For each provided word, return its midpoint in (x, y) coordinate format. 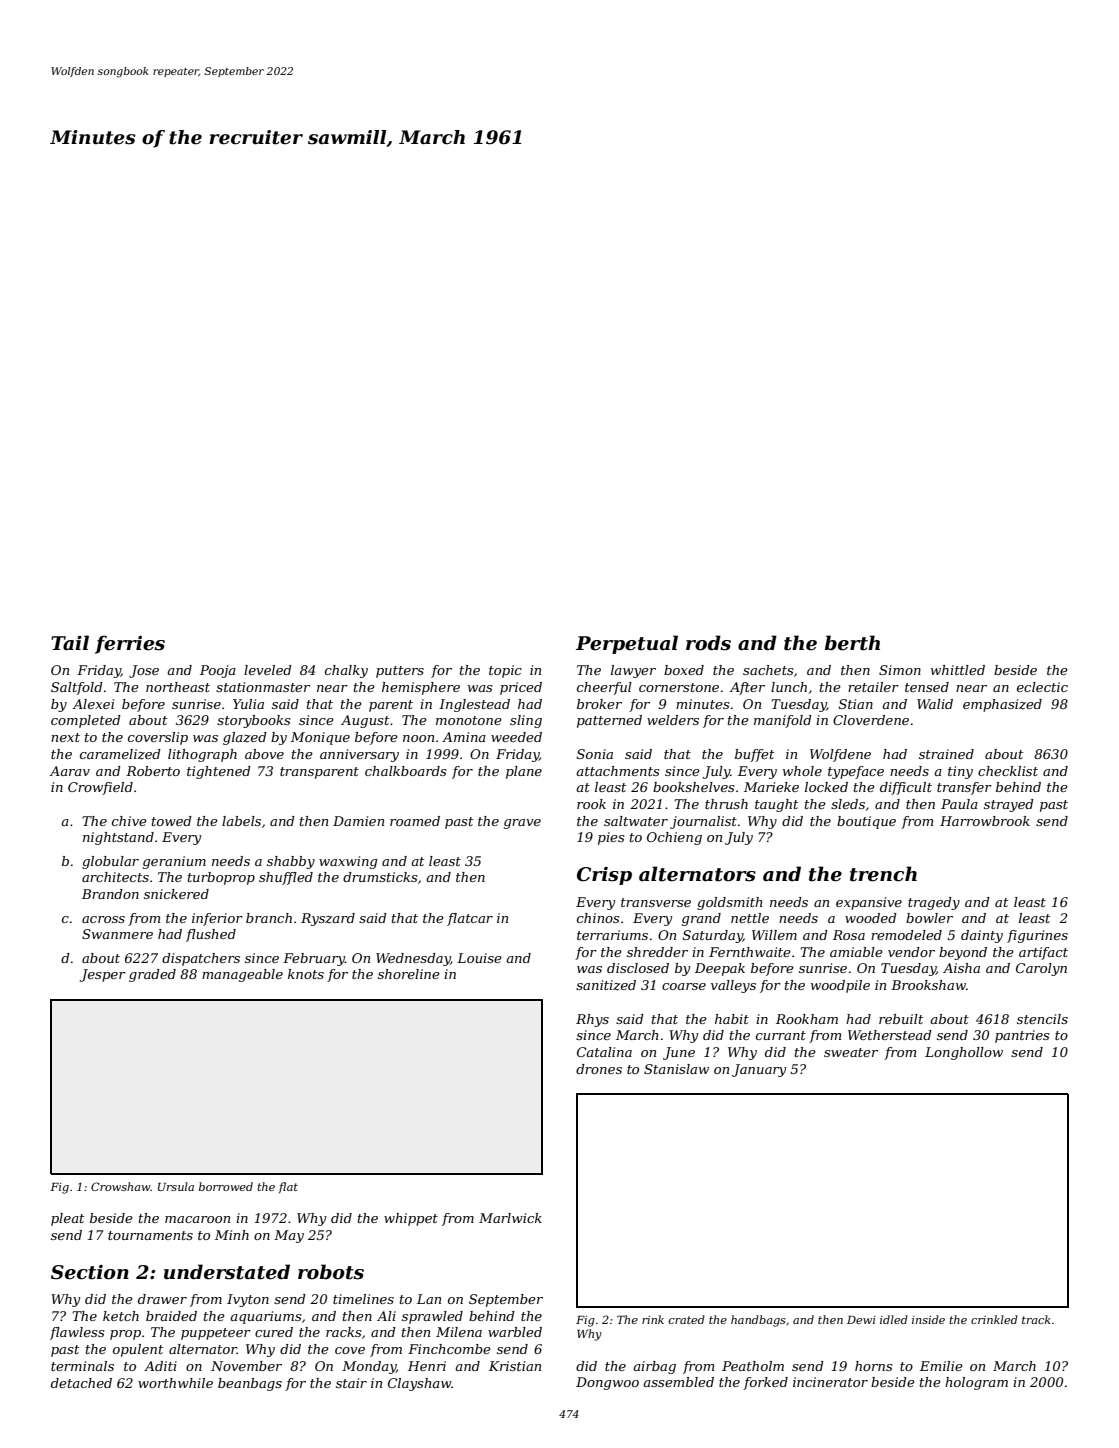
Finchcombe (449, 1349)
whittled (958, 670)
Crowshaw (121, 1186)
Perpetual (627, 644)
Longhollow (964, 1053)
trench (883, 874)
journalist (703, 822)
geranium (174, 862)
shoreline (409, 974)
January (759, 1070)
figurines (1037, 936)
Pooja (218, 671)
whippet (411, 1219)
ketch (121, 1316)
